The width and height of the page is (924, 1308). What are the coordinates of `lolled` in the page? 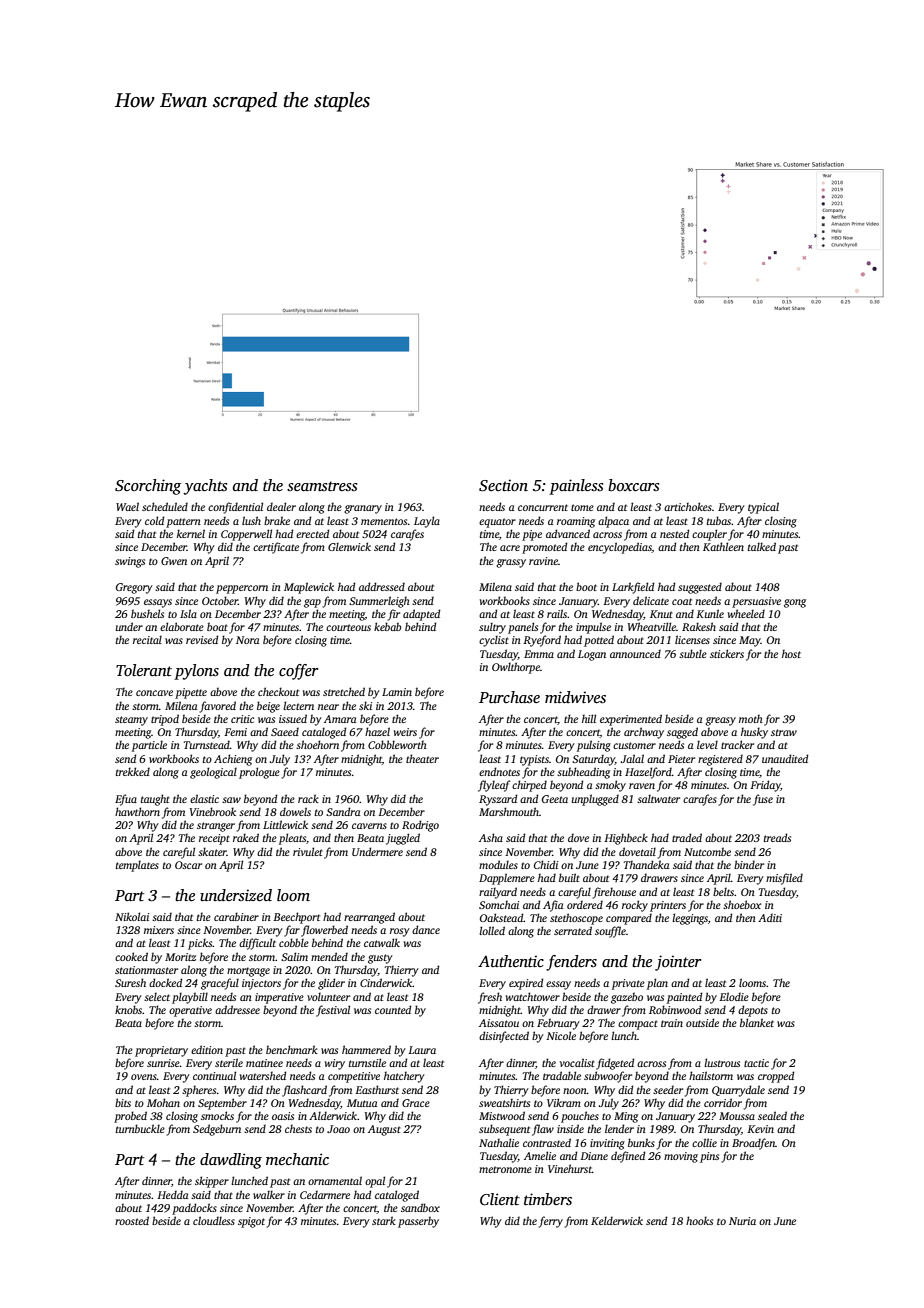 It's located at (492, 930).
